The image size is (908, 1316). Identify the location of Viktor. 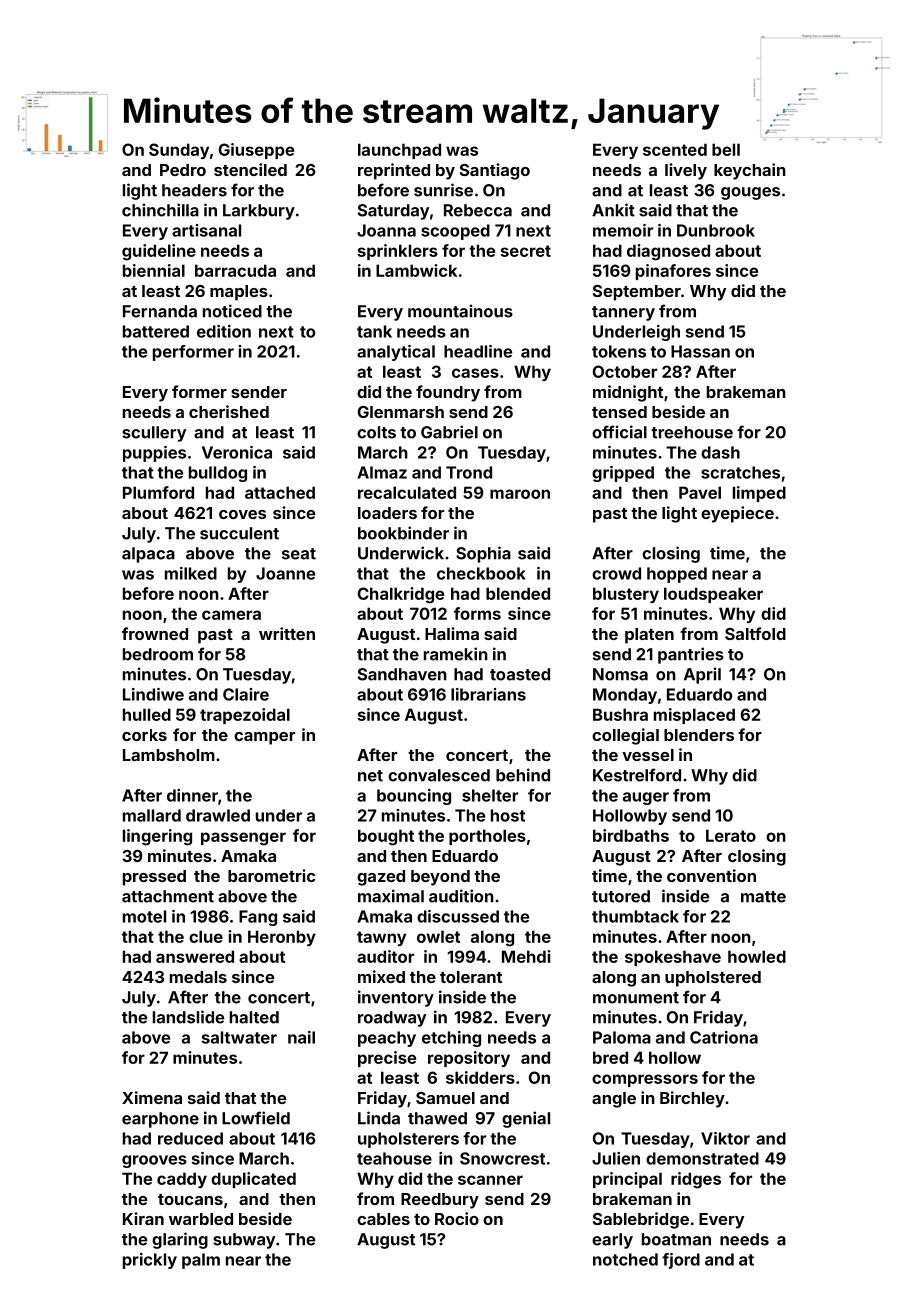
(725, 1138).
